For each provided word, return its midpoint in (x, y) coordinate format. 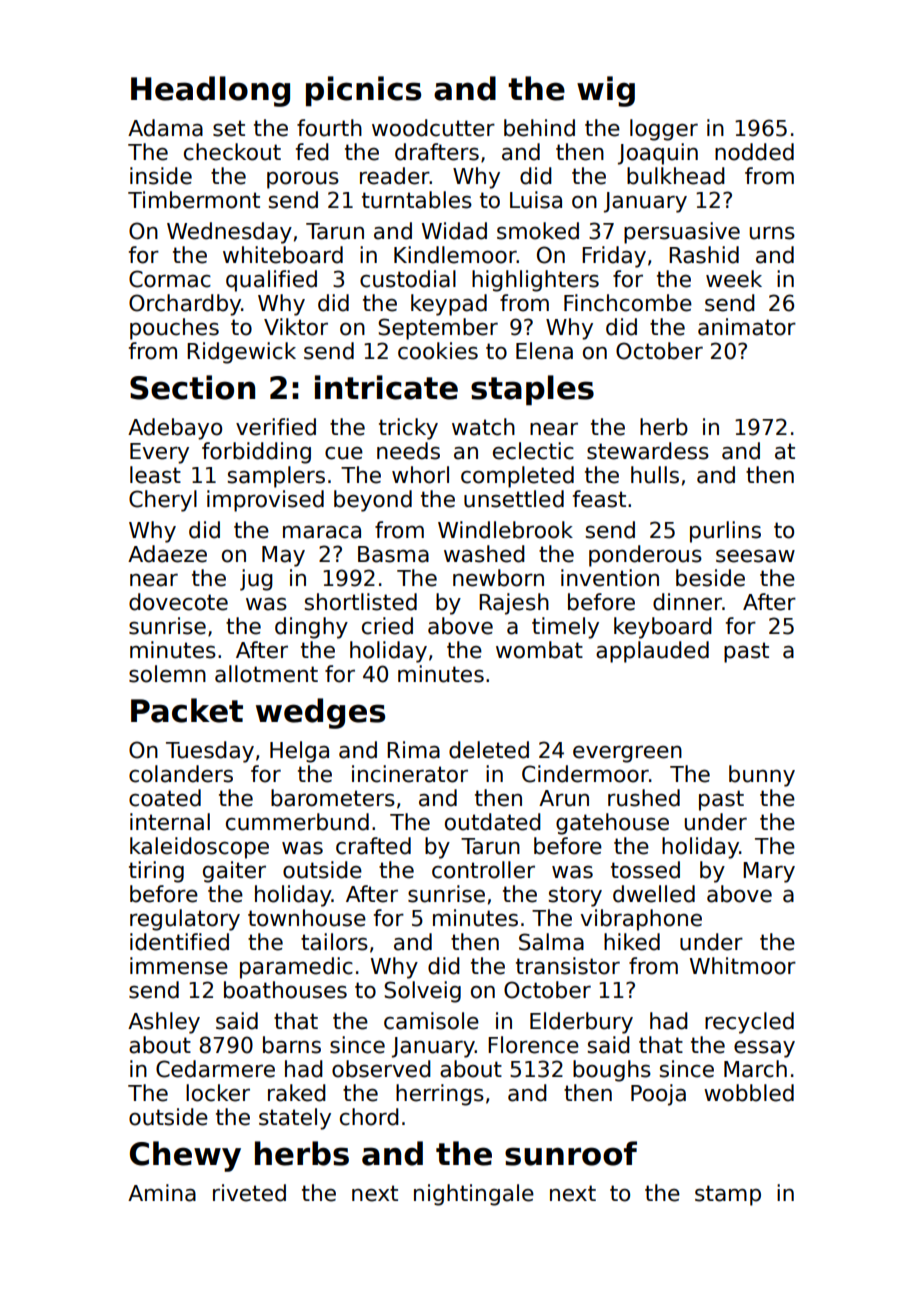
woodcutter (433, 128)
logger (664, 130)
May (283, 556)
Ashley (164, 1023)
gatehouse (612, 824)
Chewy (185, 1156)
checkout (232, 152)
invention (610, 578)
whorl (420, 475)
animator (747, 327)
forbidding (256, 453)
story (575, 896)
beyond (373, 501)
